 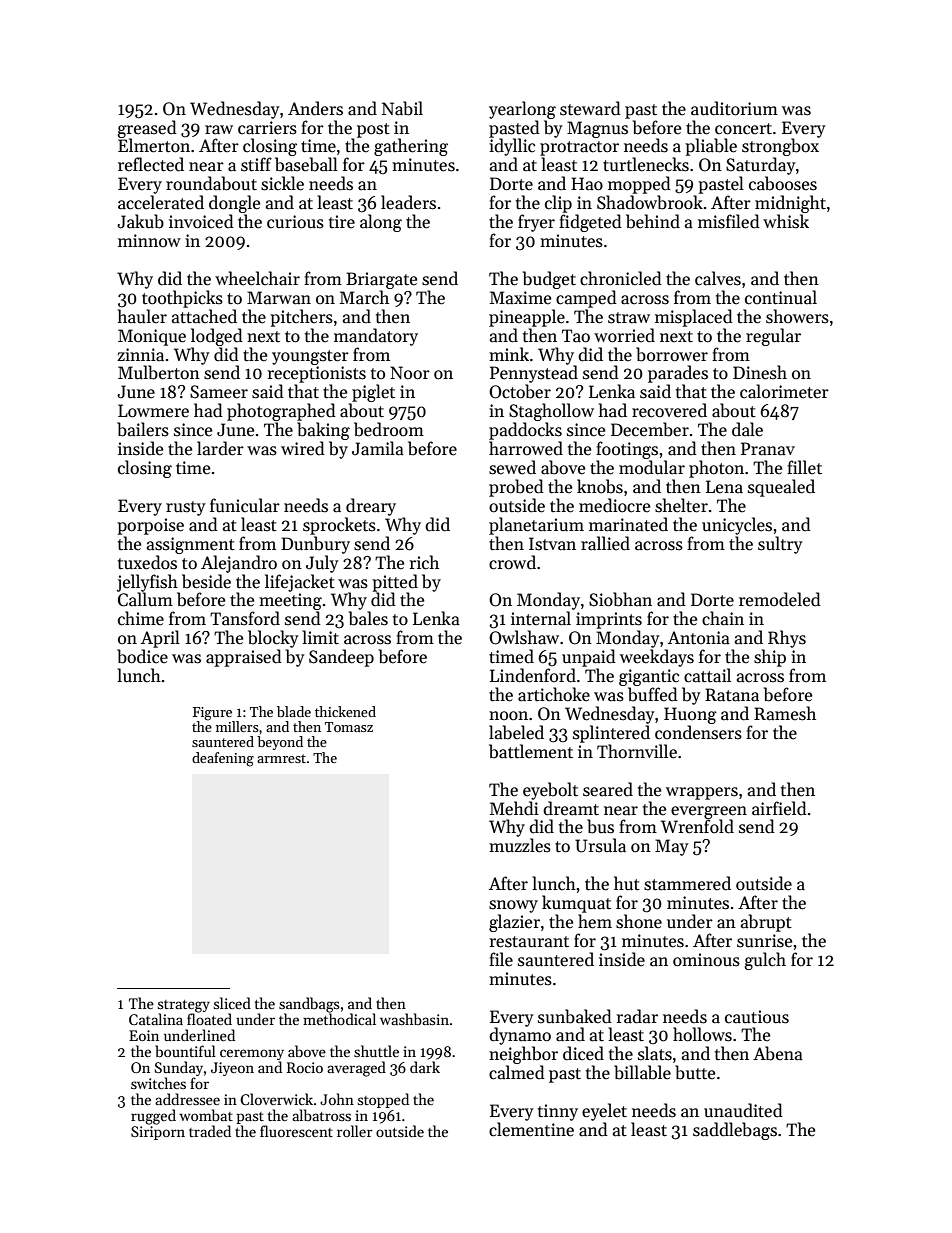 What do you see at coordinates (783, 183) in the image?
I see `cabooses` at bounding box center [783, 183].
